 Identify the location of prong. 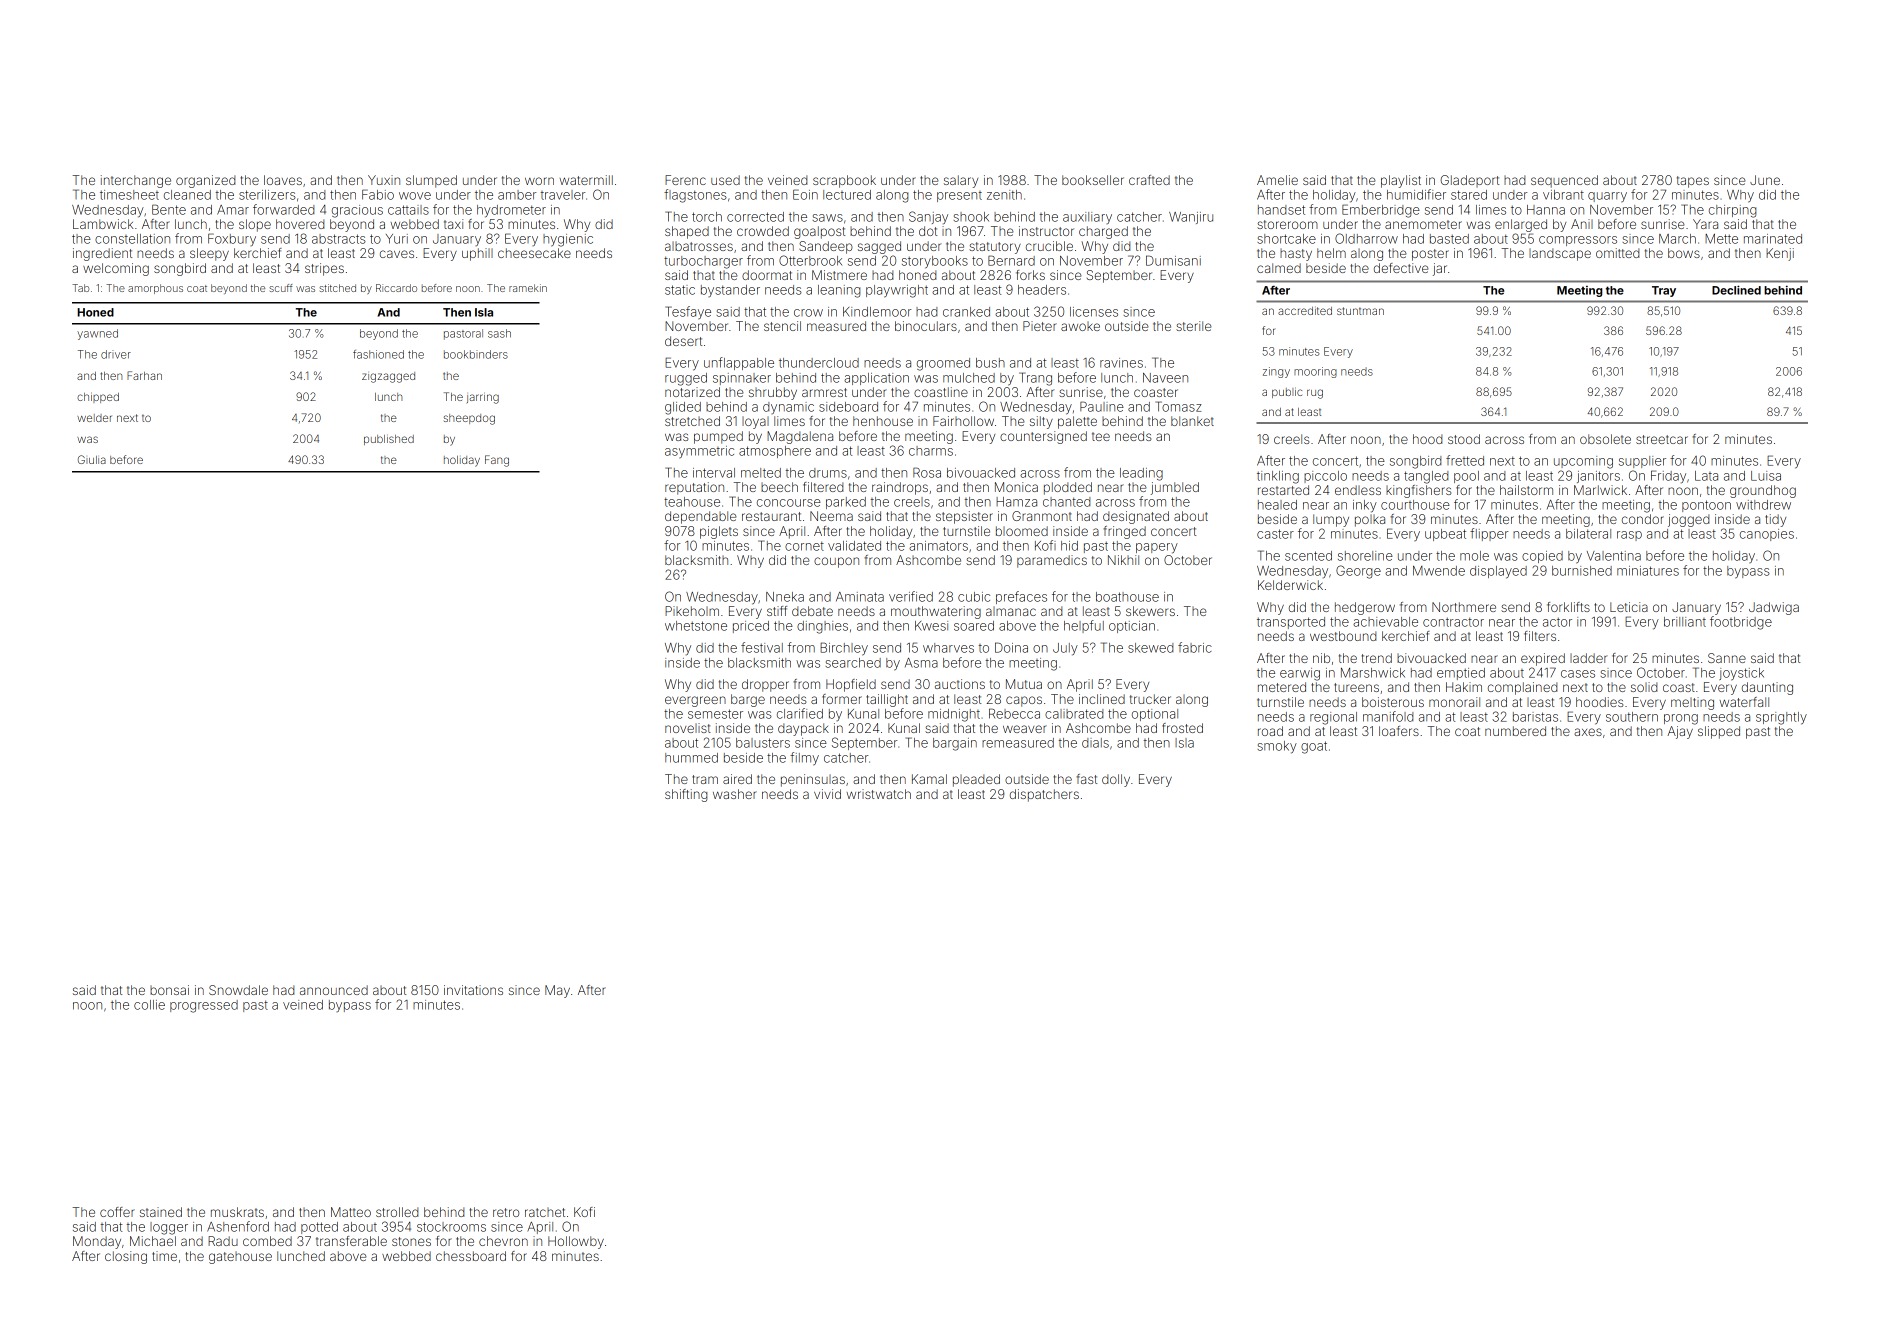
(1681, 719).
